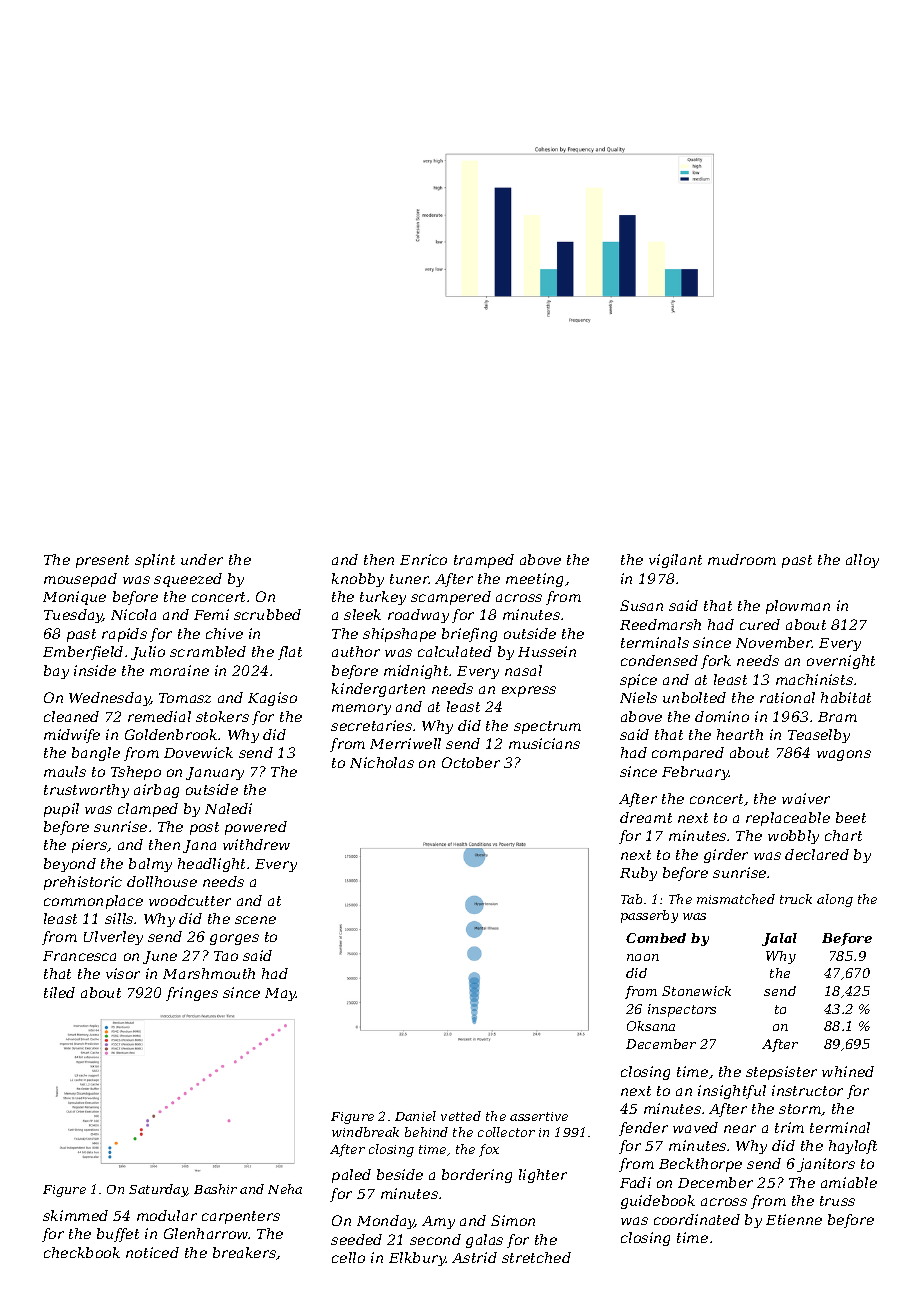 Image resolution: width=924 pixels, height=1308 pixels. Describe the element at coordinates (695, 1127) in the screenshot. I see `waved` at that location.
